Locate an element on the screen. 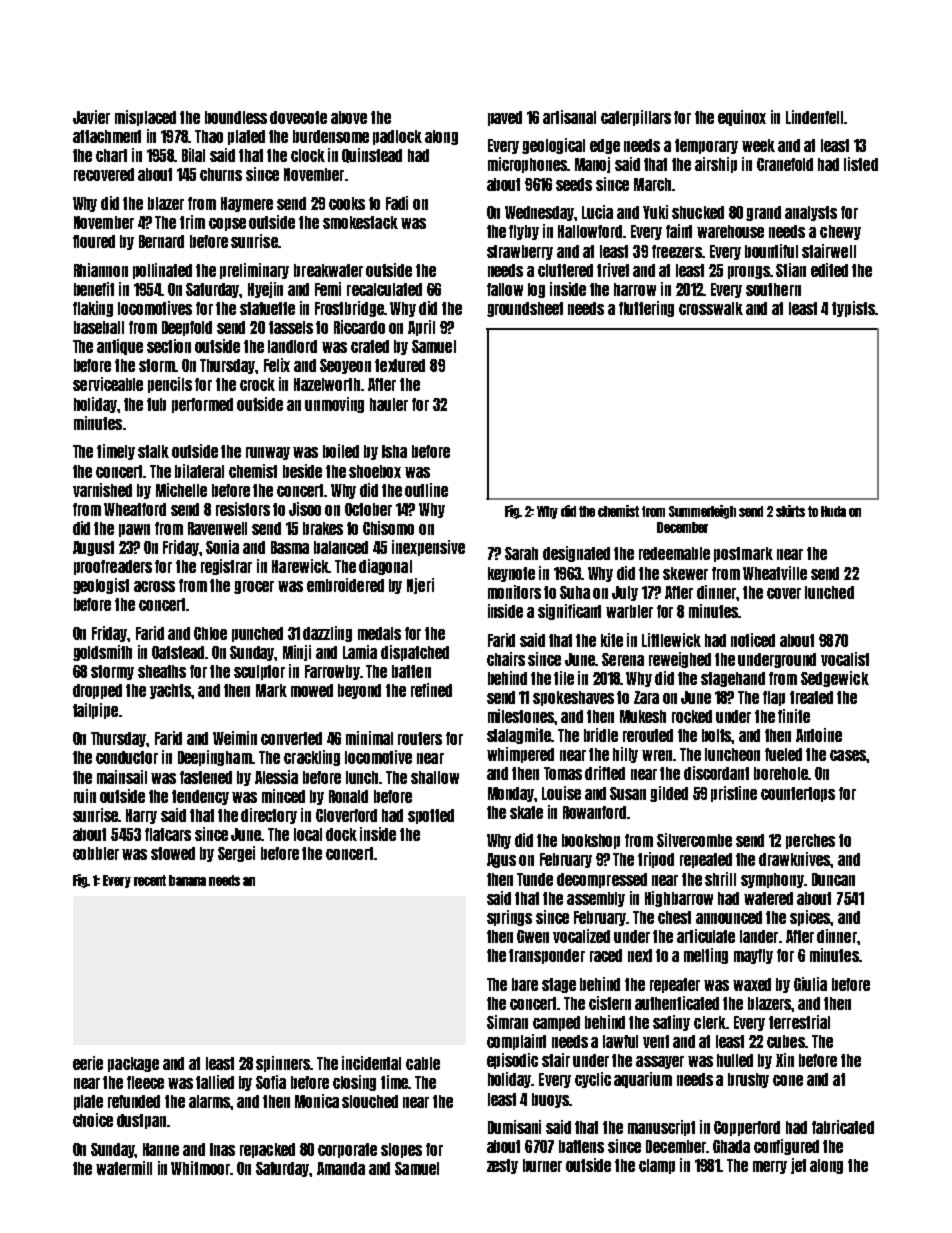 The image size is (952, 1233). bilateral is located at coordinates (199, 471).
